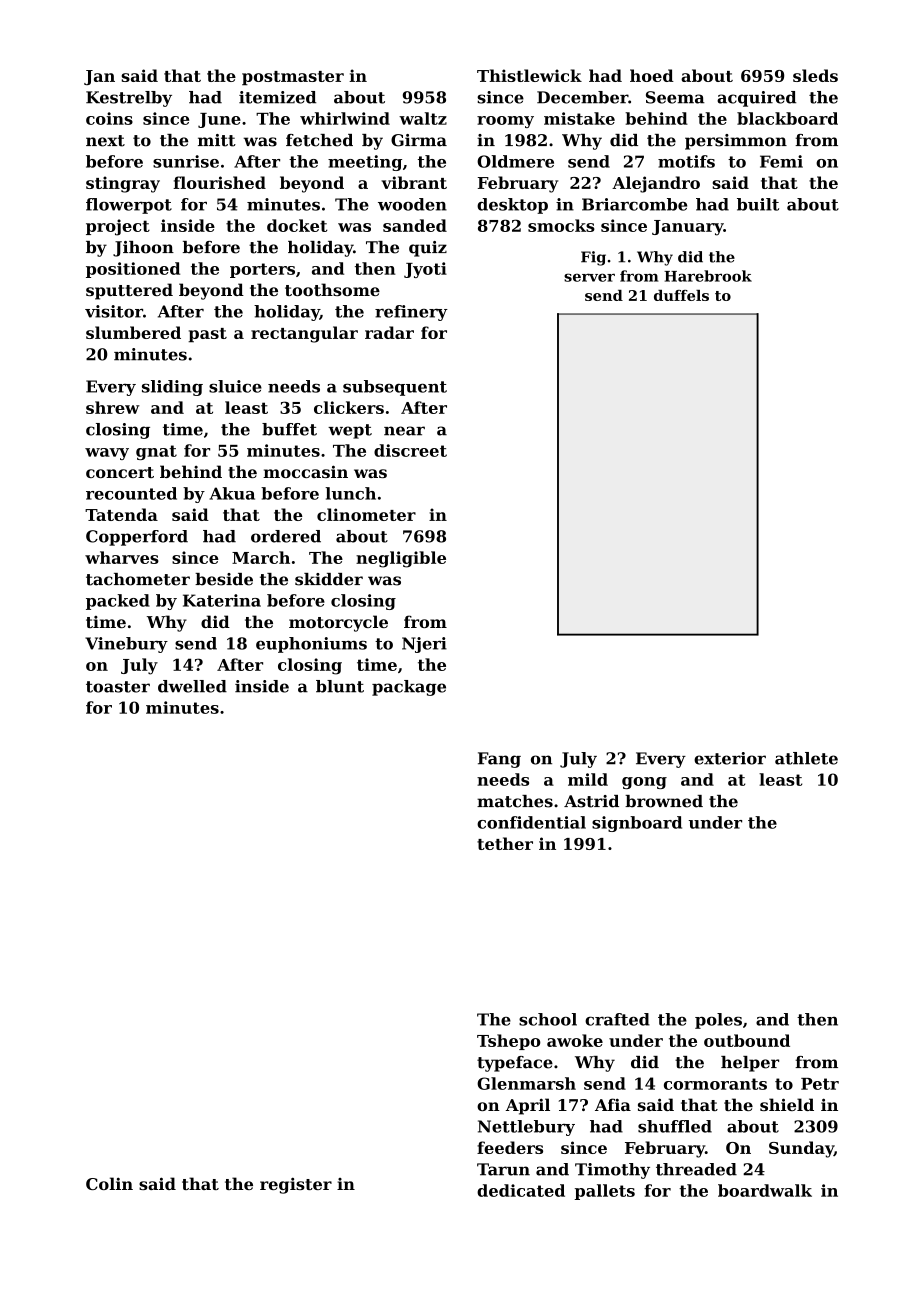 Image resolution: width=924 pixels, height=1314 pixels. Describe the element at coordinates (366, 514) in the image. I see `clinometer` at that location.
